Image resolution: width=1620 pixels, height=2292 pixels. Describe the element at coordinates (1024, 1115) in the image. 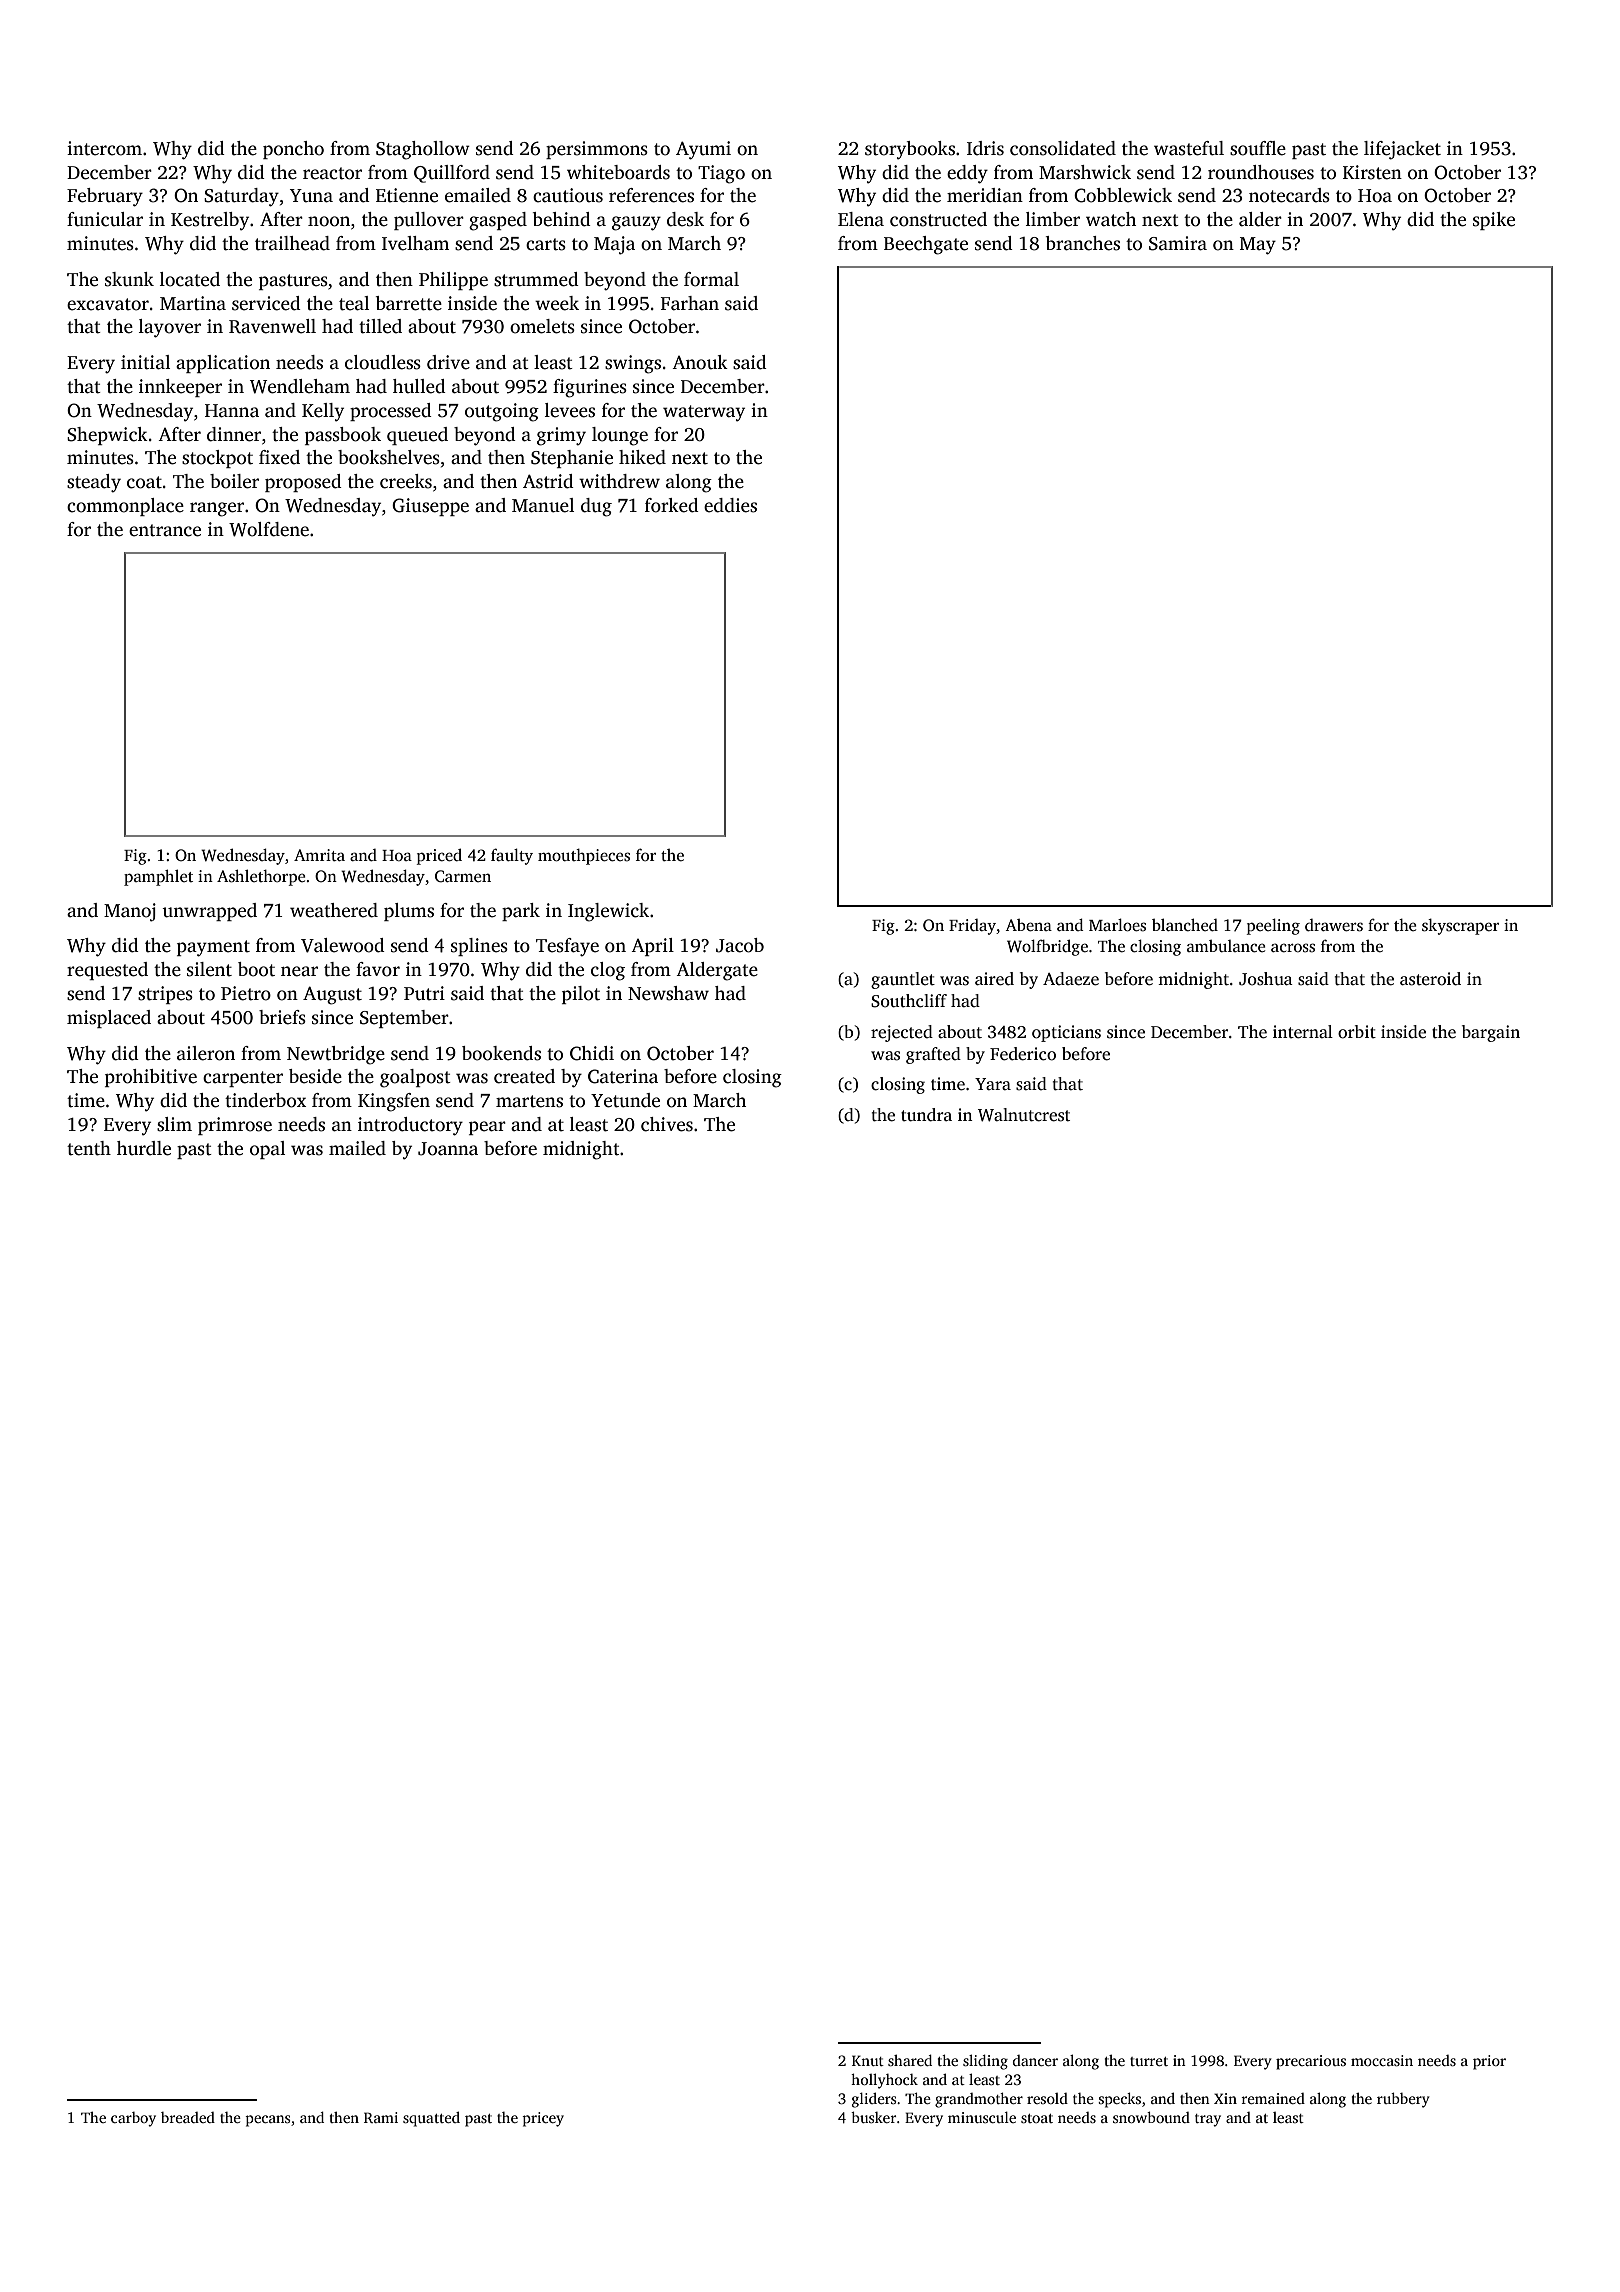

I see `Walnutcrest` at that location.
